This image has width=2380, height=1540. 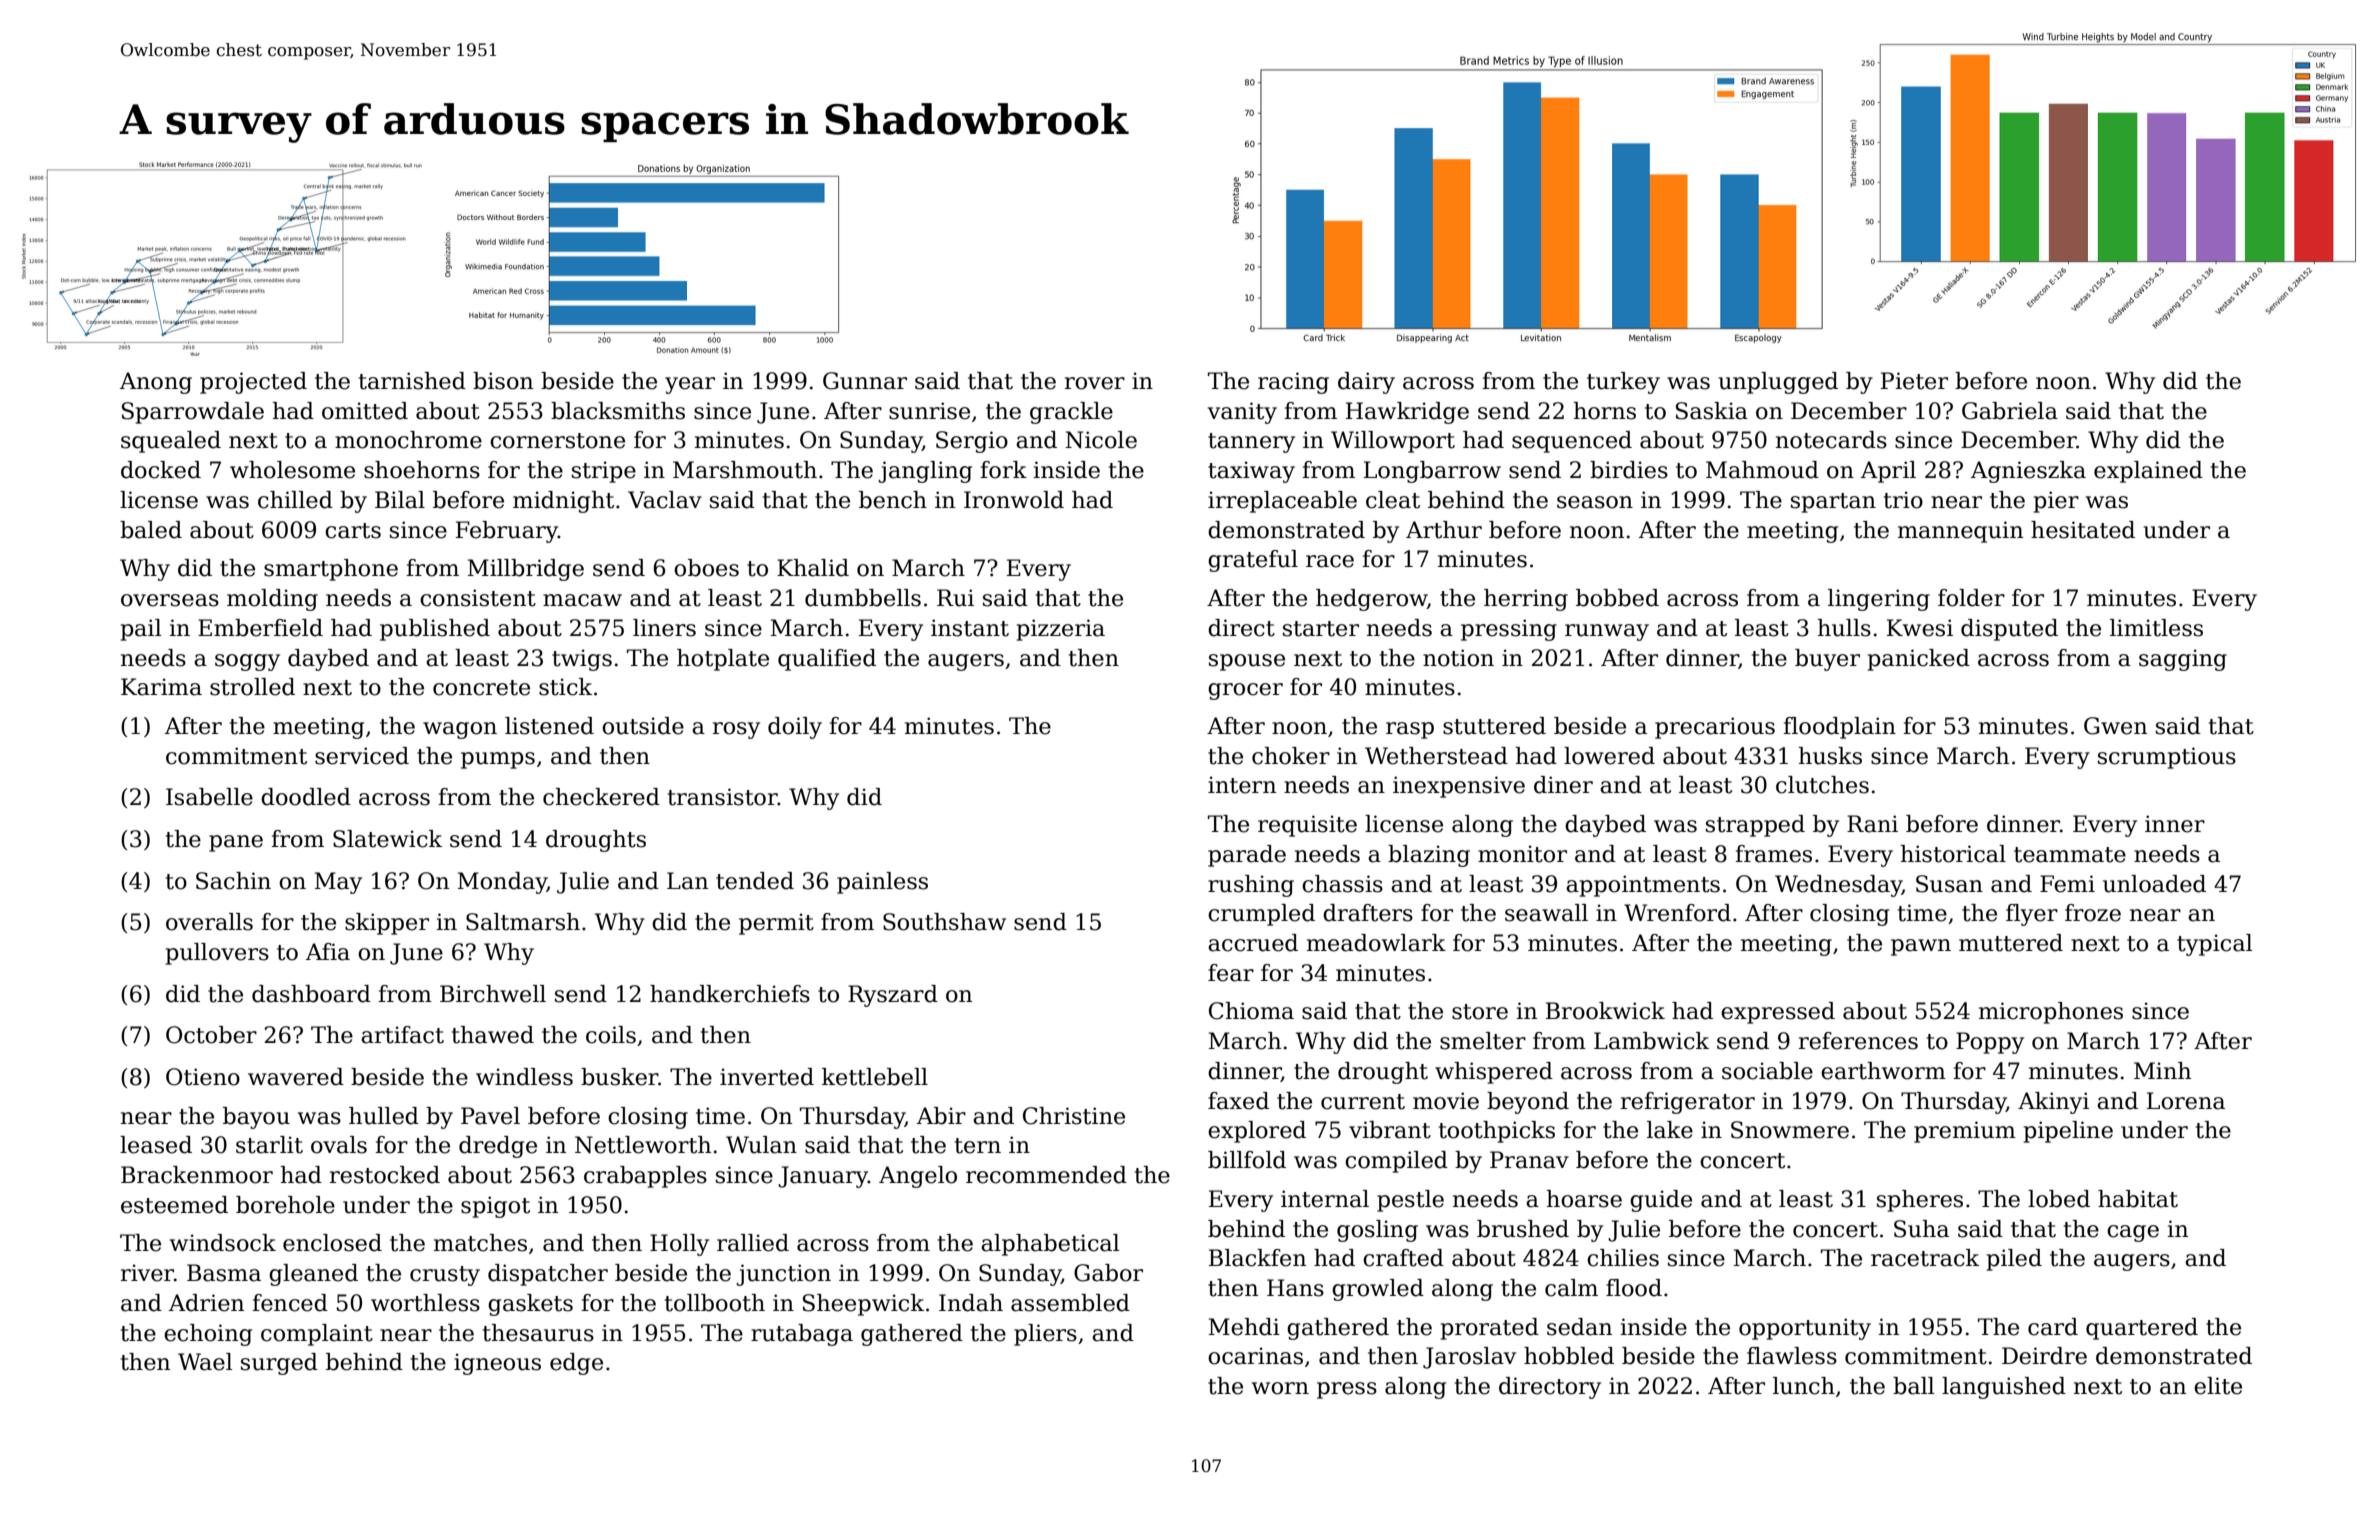 I want to click on oboes, so click(x=706, y=568).
